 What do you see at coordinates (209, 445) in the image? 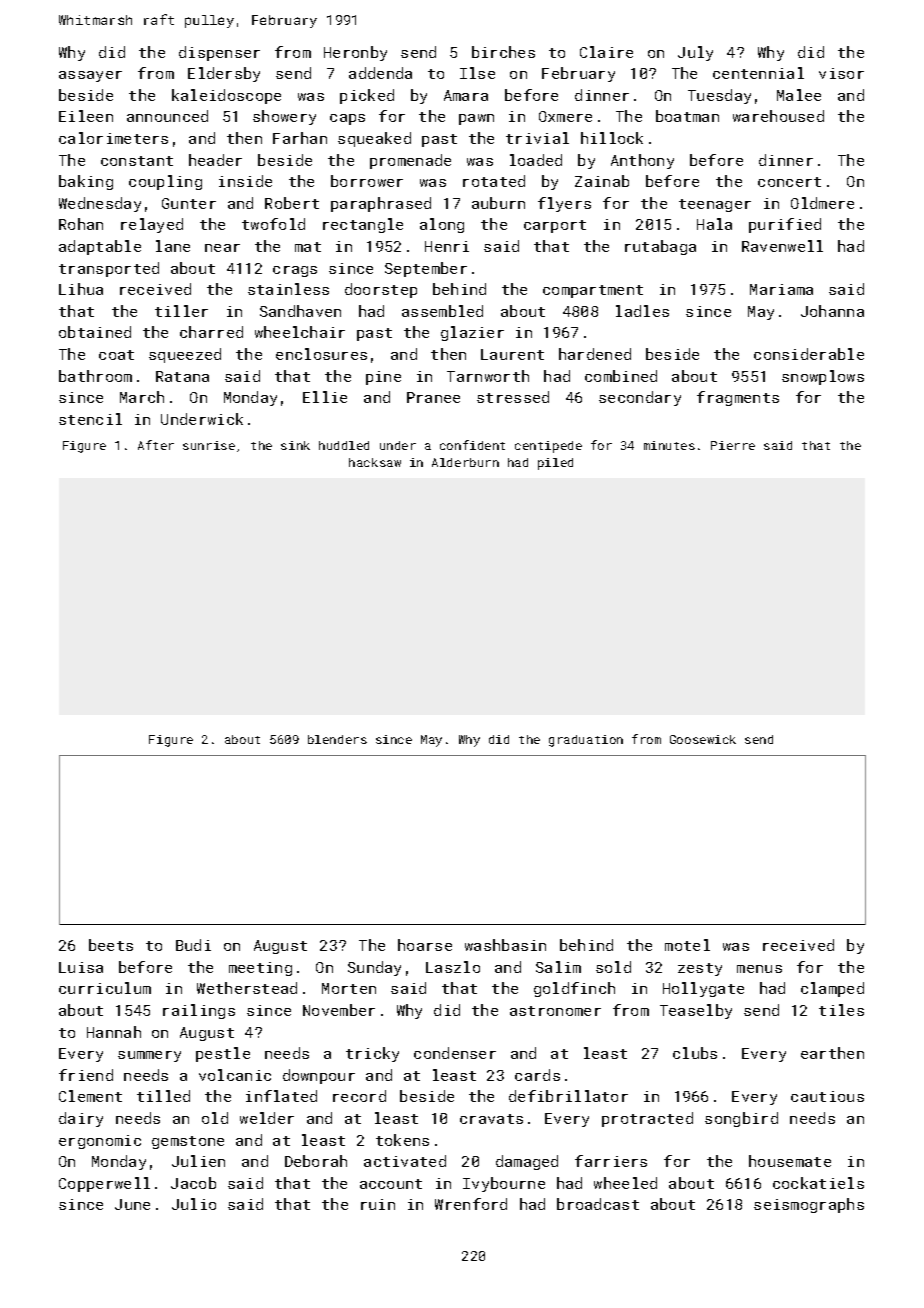
I see `sunrise` at bounding box center [209, 445].
